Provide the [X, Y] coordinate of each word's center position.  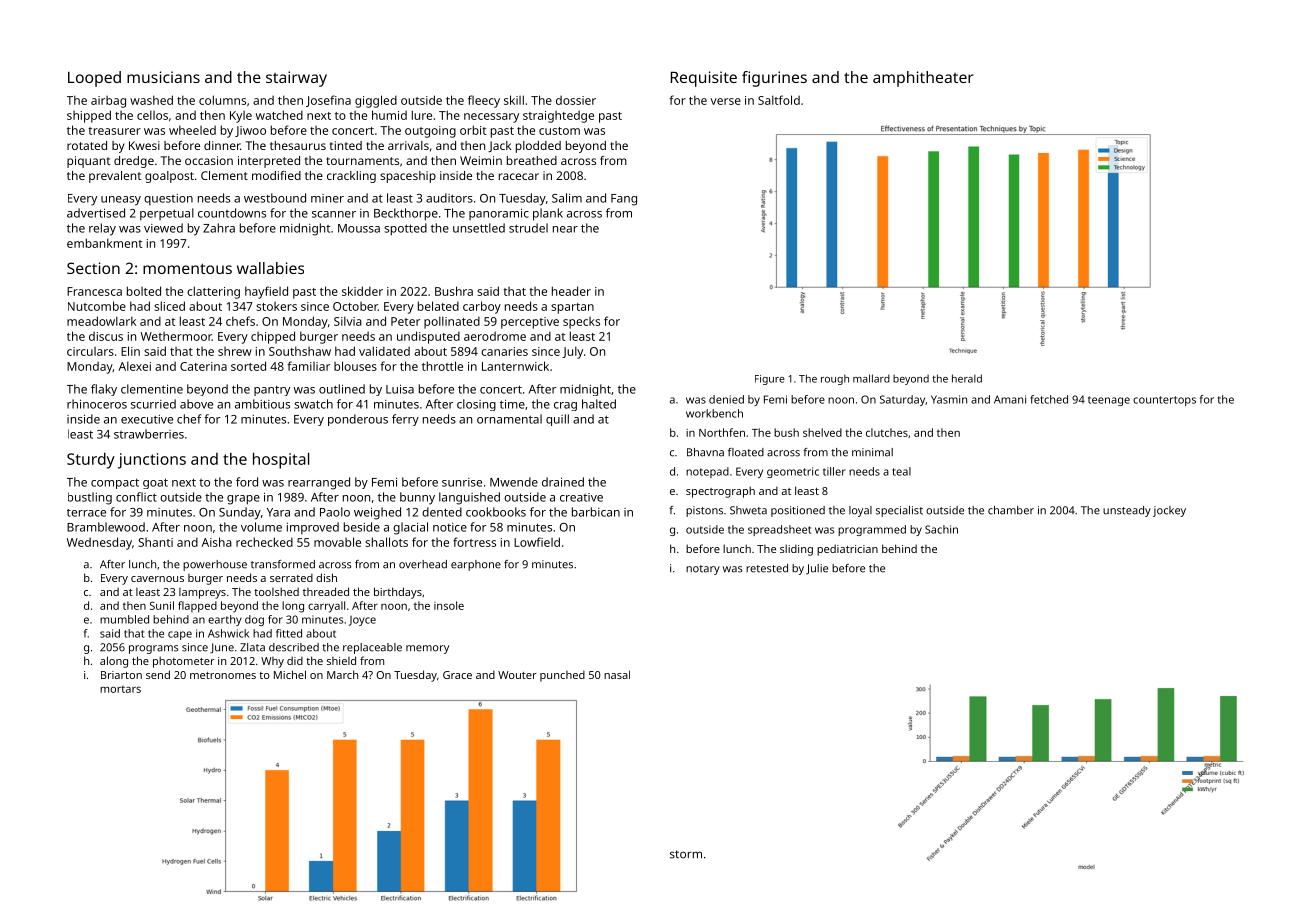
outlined [342, 389]
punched [562, 676]
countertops [1164, 401]
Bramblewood [106, 527]
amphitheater [923, 79]
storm [686, 854]
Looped [94, 79]
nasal [617, 674]
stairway [296, 79]
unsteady [1127, 511]
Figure [770, 380]
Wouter [517, 675]
